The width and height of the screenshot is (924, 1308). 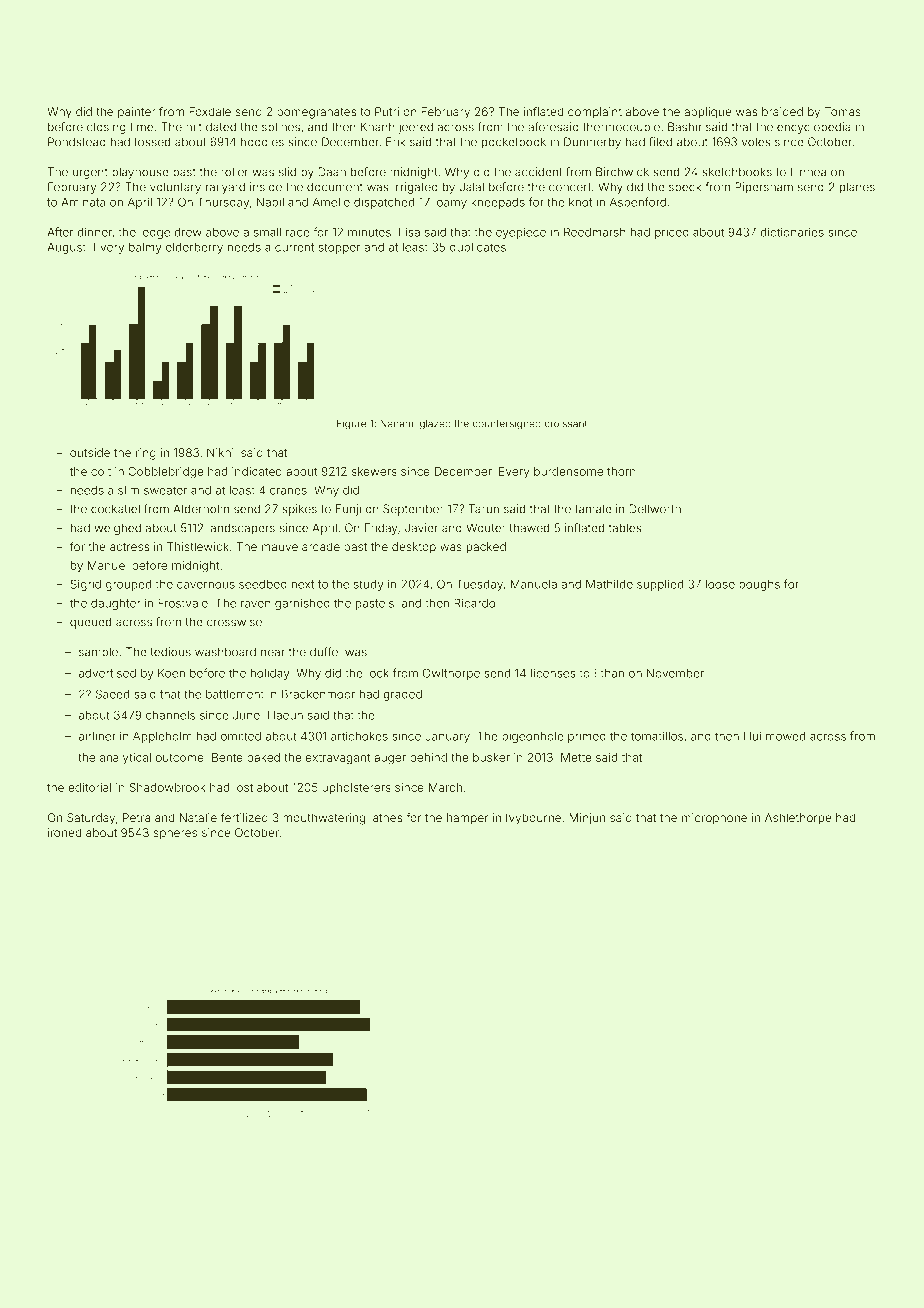 I want to click on busker, so click(x=491, y=757).
